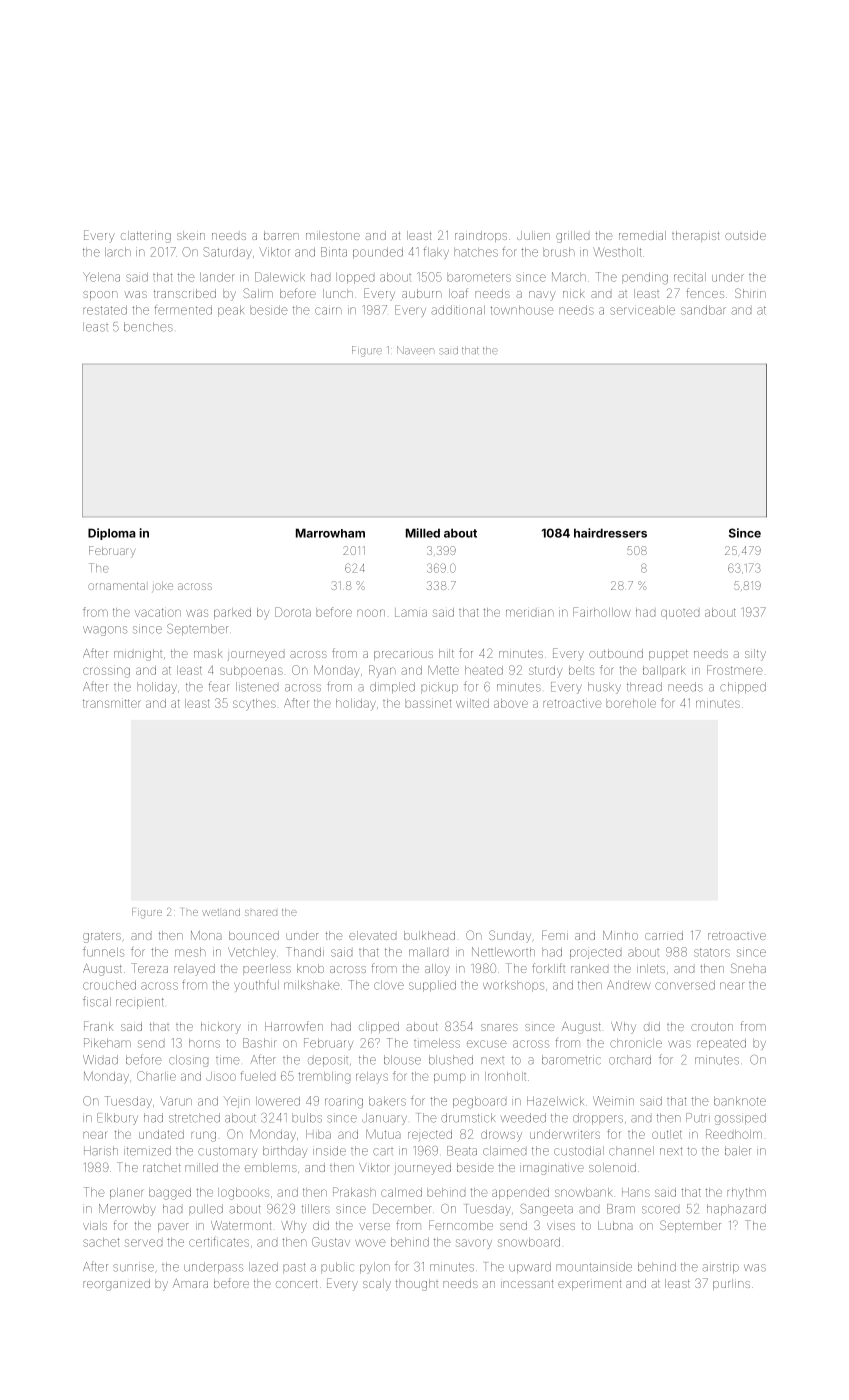 The height and width of the screenshot is (1400, 849). I want to click on bagged, so click(170, 1194).
